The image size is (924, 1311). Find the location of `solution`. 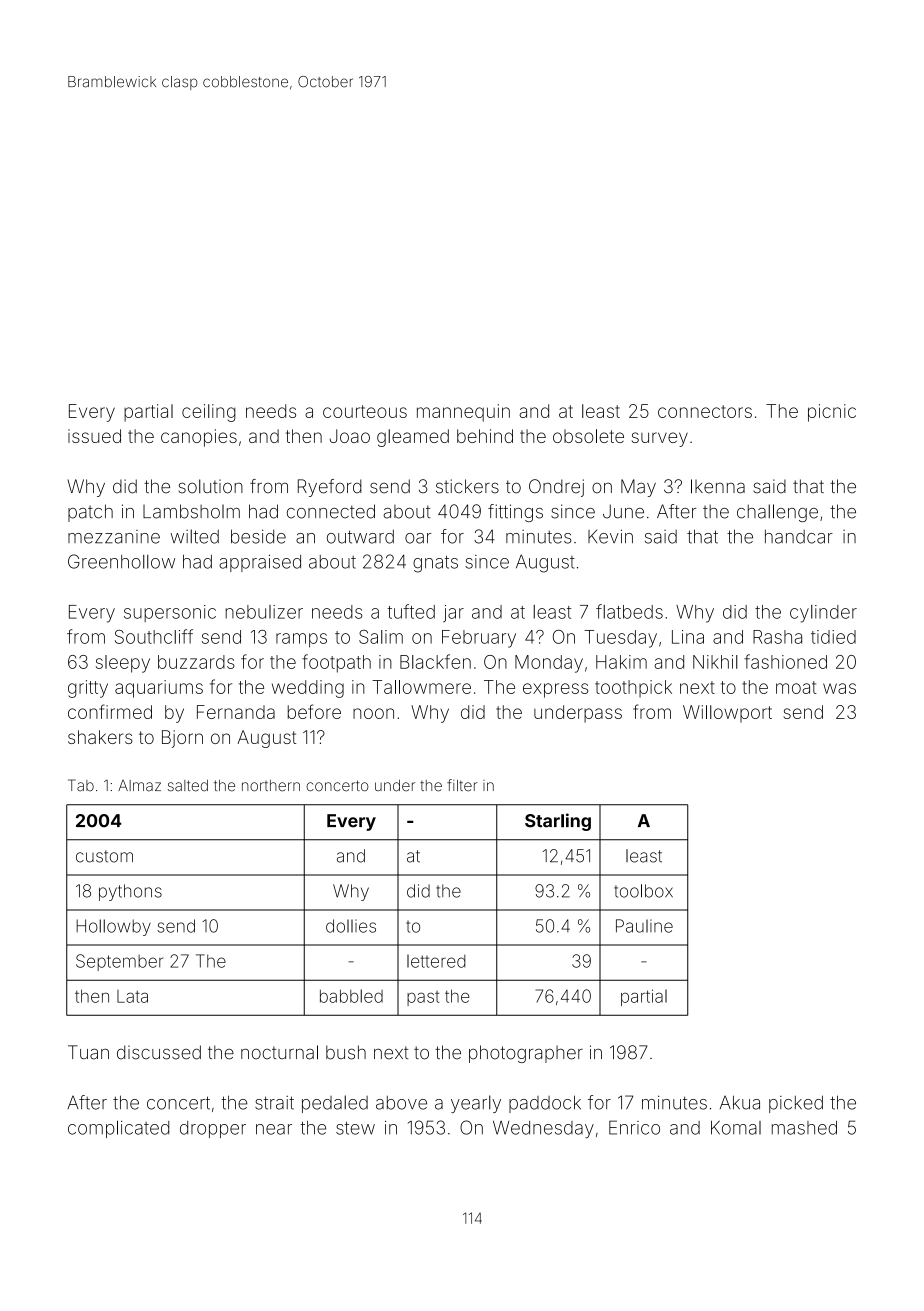

solution is located at coordinates (211, 486).
